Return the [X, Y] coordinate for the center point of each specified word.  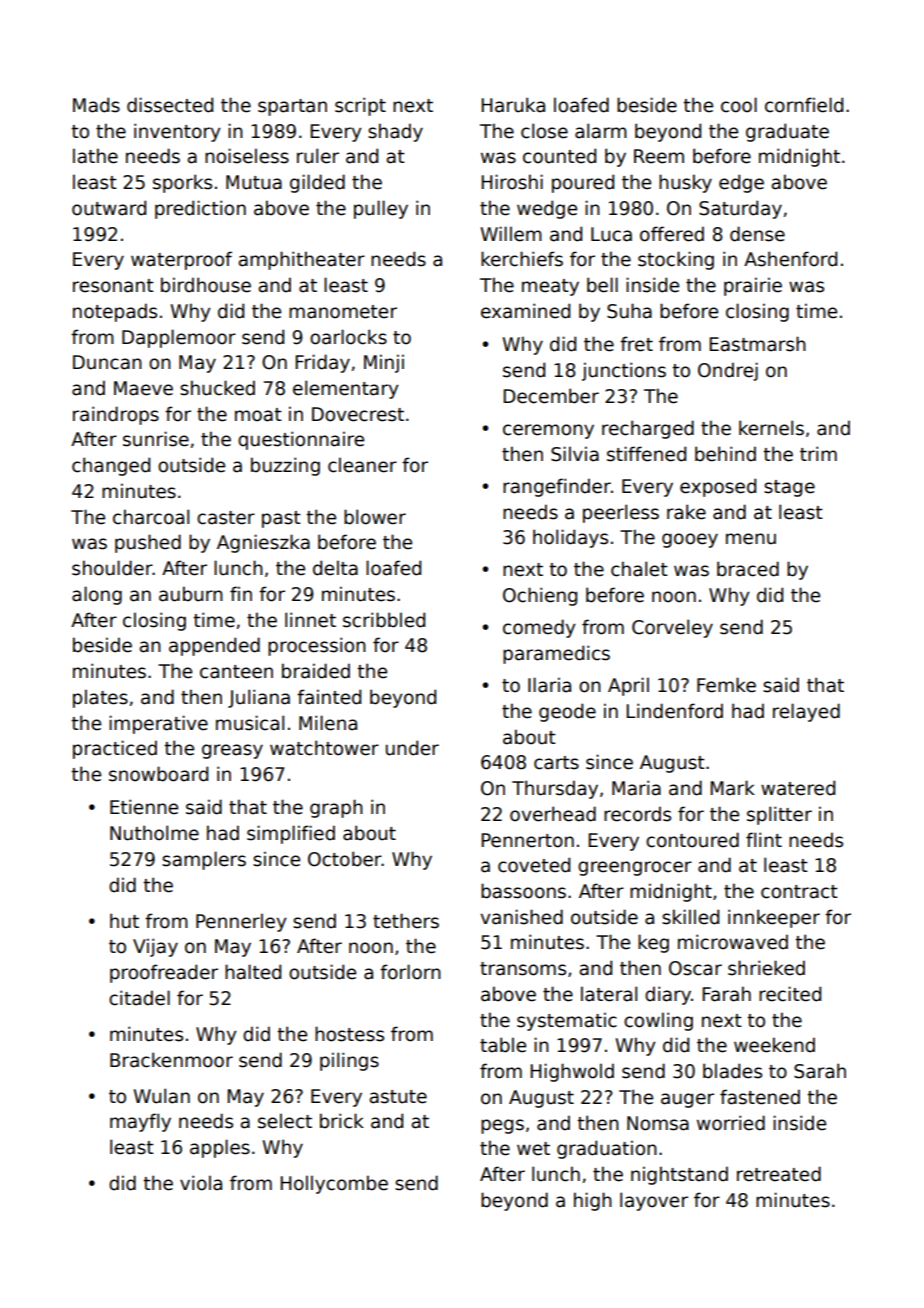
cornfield [804, 105]
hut [124, 921]
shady [395, 132]
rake [686, 512]
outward [109, 208]
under [412, 748]
